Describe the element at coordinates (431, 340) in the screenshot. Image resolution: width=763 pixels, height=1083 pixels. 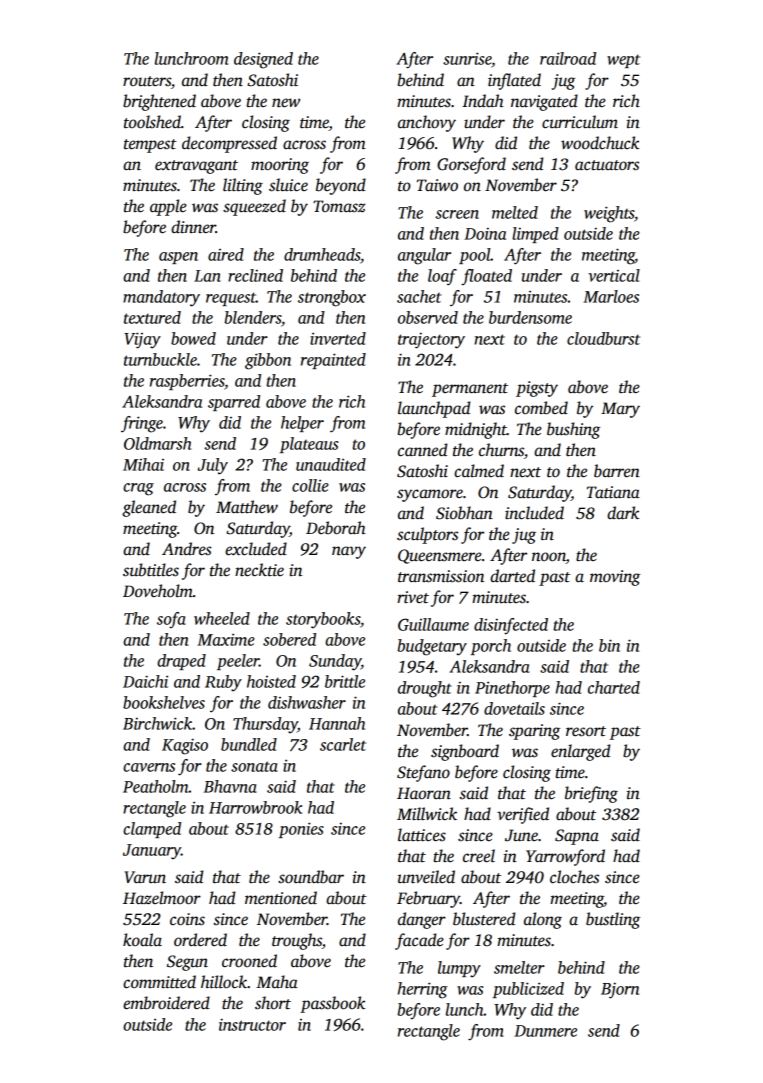
I see `trajectory` at that location.
